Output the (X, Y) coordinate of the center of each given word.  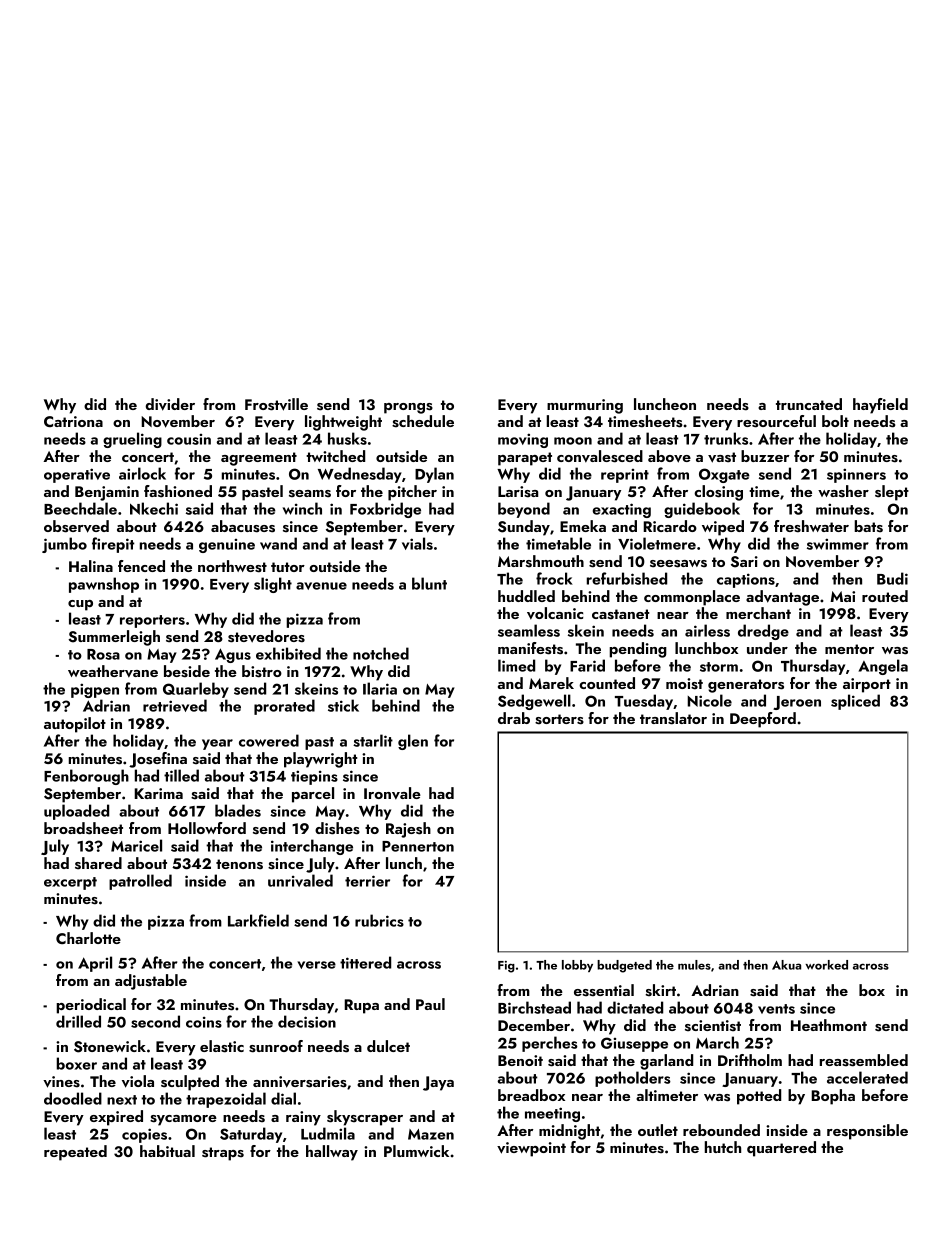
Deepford (763, 720)
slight (273, 585)
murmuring (585, 406)
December (534, 1025)
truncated (809, 404)
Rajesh (408, 830)
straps (223, 1154)
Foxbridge (385, 510)
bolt (835, 421)
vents (776, 1009)
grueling (132, 440)
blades (238, 810)
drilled (78, 1021)
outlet (658, 1130)
